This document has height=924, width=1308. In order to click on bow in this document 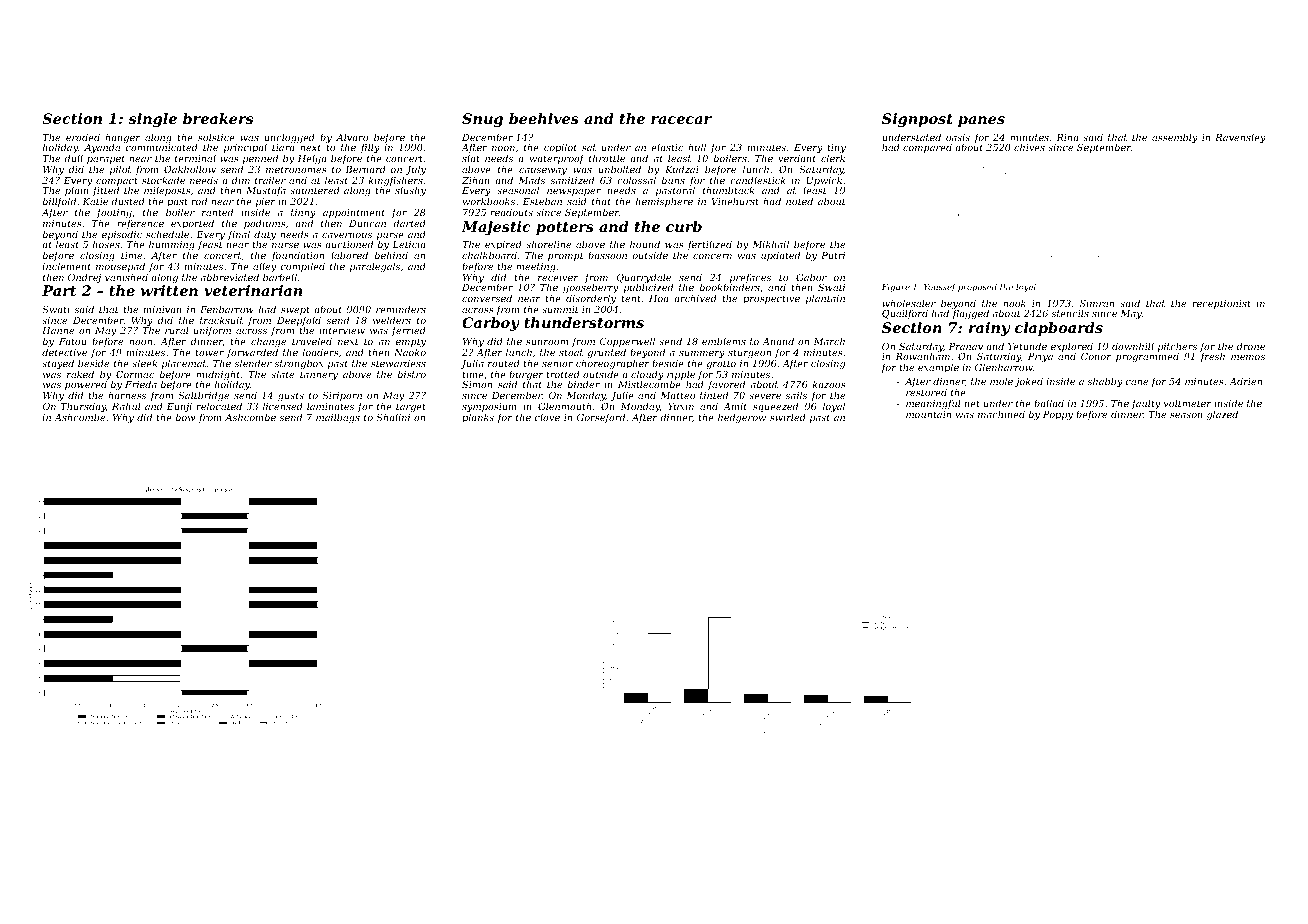, I will do `click(185, 417)`.
